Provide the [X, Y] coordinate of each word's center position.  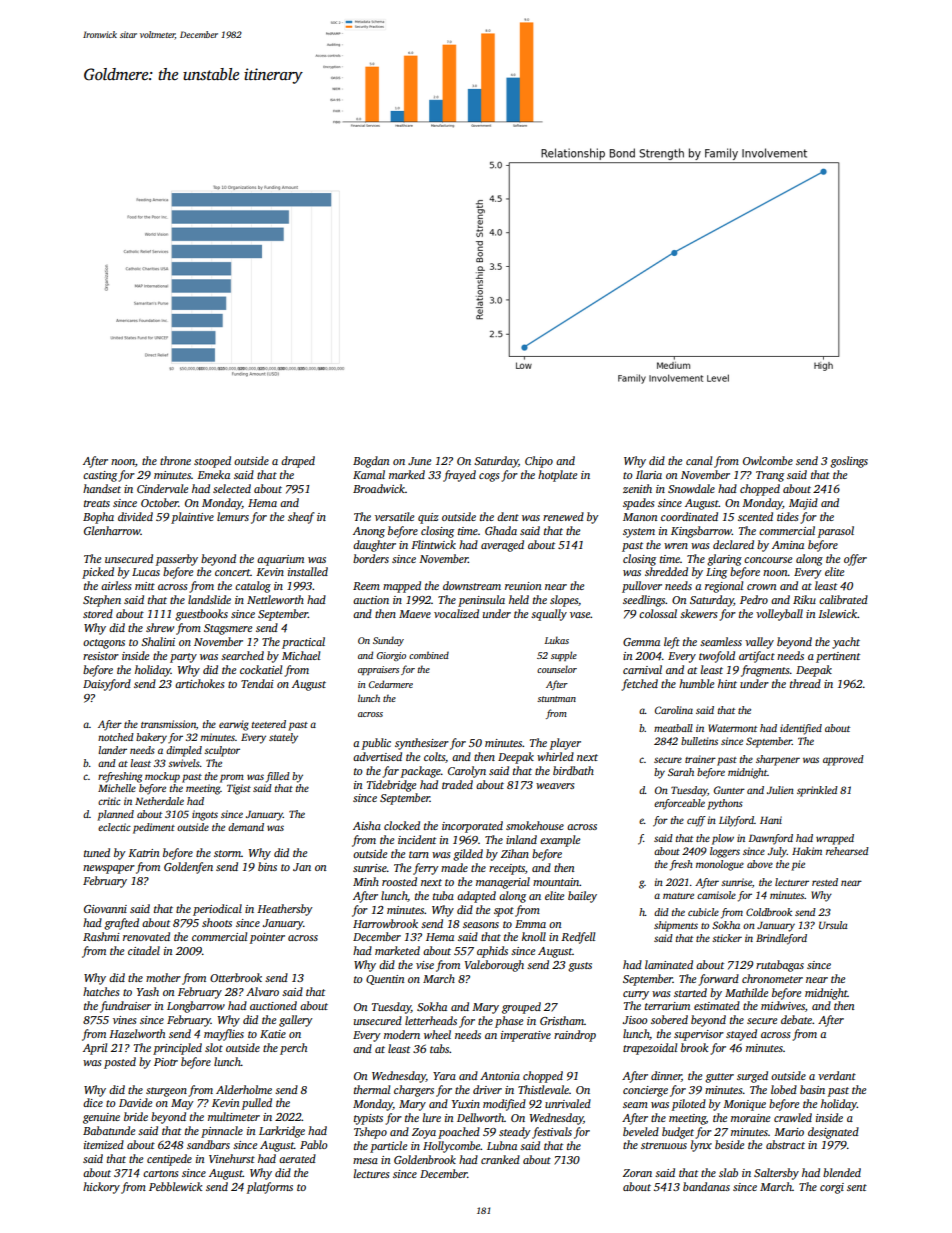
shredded [666, 571]
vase [580, 615]
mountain [556, 882]
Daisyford [107, 685]
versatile [394, 516]
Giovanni [105, 909]
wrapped [835, 839]
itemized [104, 1144]
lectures [372, 1173]
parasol [836, 532]
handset [102, 488]
